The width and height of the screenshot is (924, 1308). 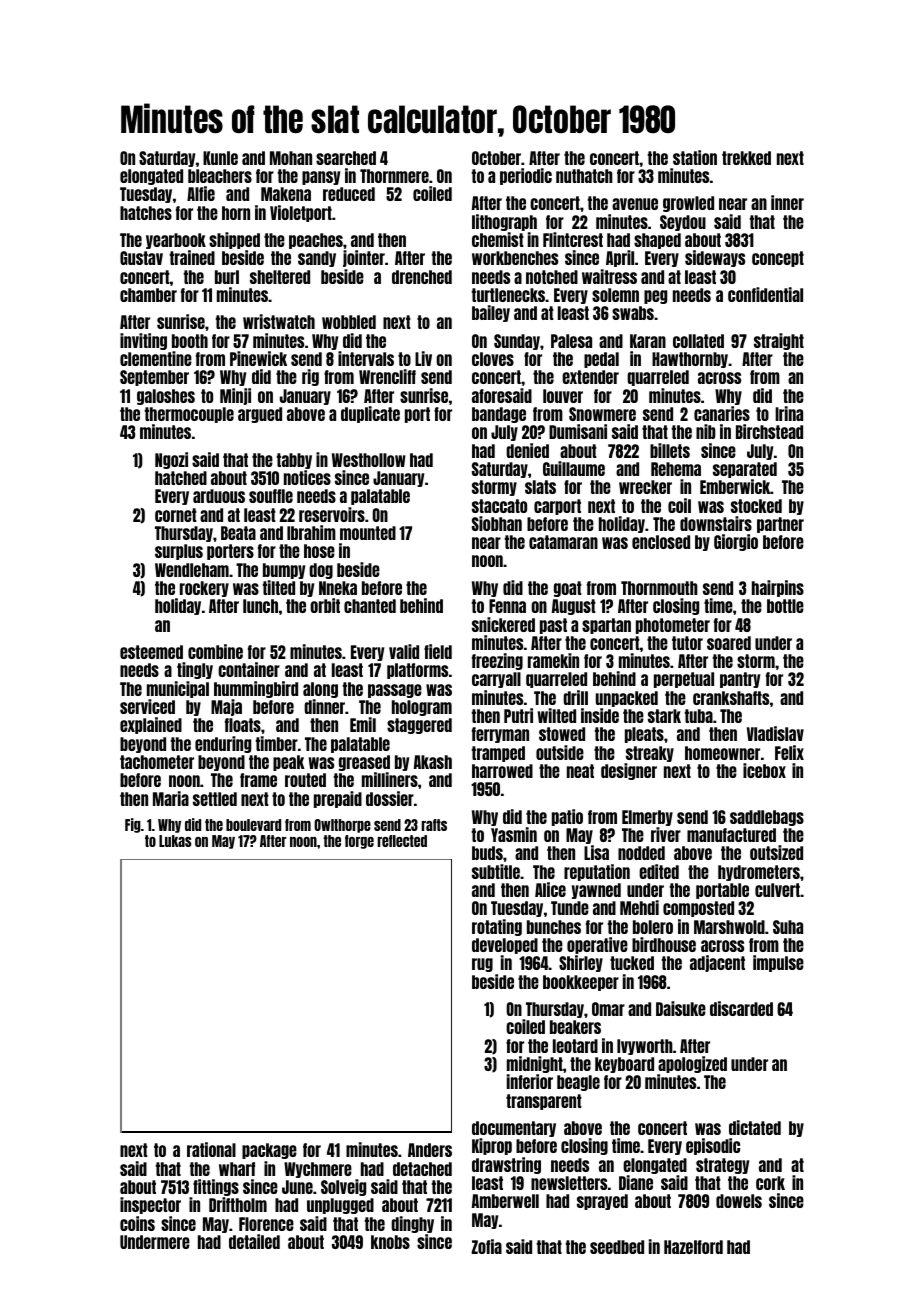 What do you see at coordinates (318, 1170) in the screenshot?
I see `Wychmere` at bounding box center [318, 1170].
